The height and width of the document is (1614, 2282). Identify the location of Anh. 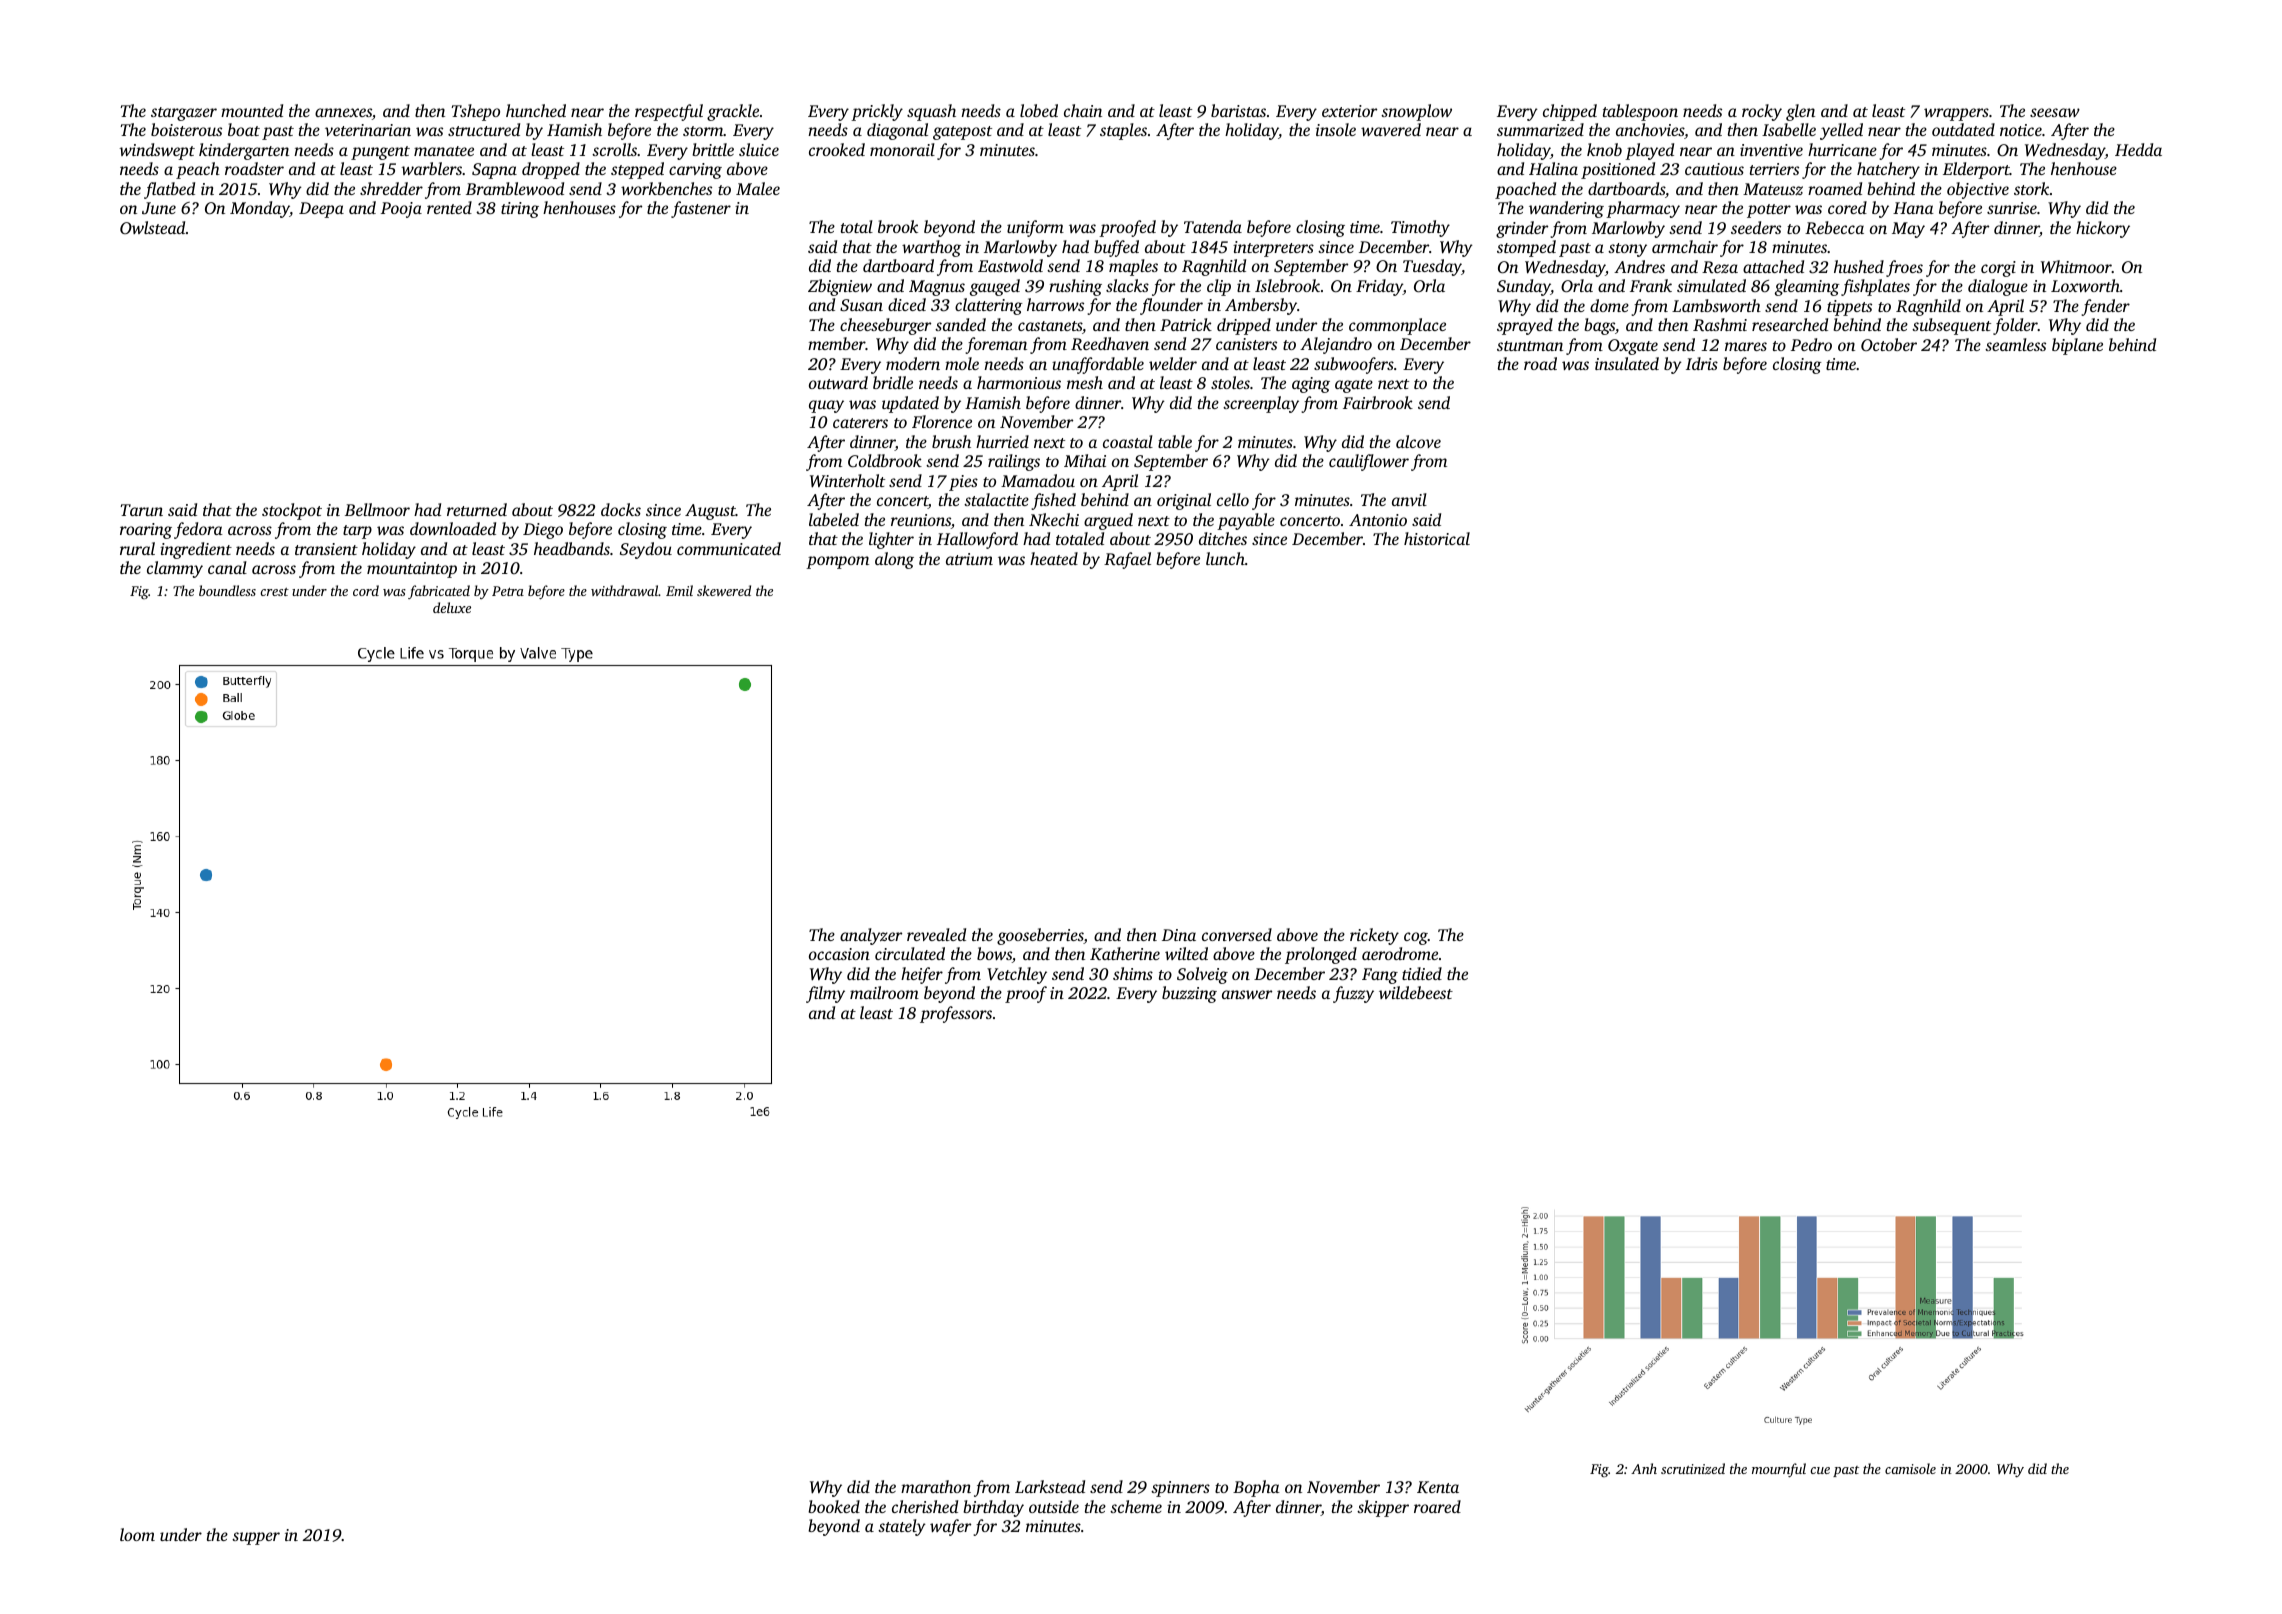
(1644, 1468).
